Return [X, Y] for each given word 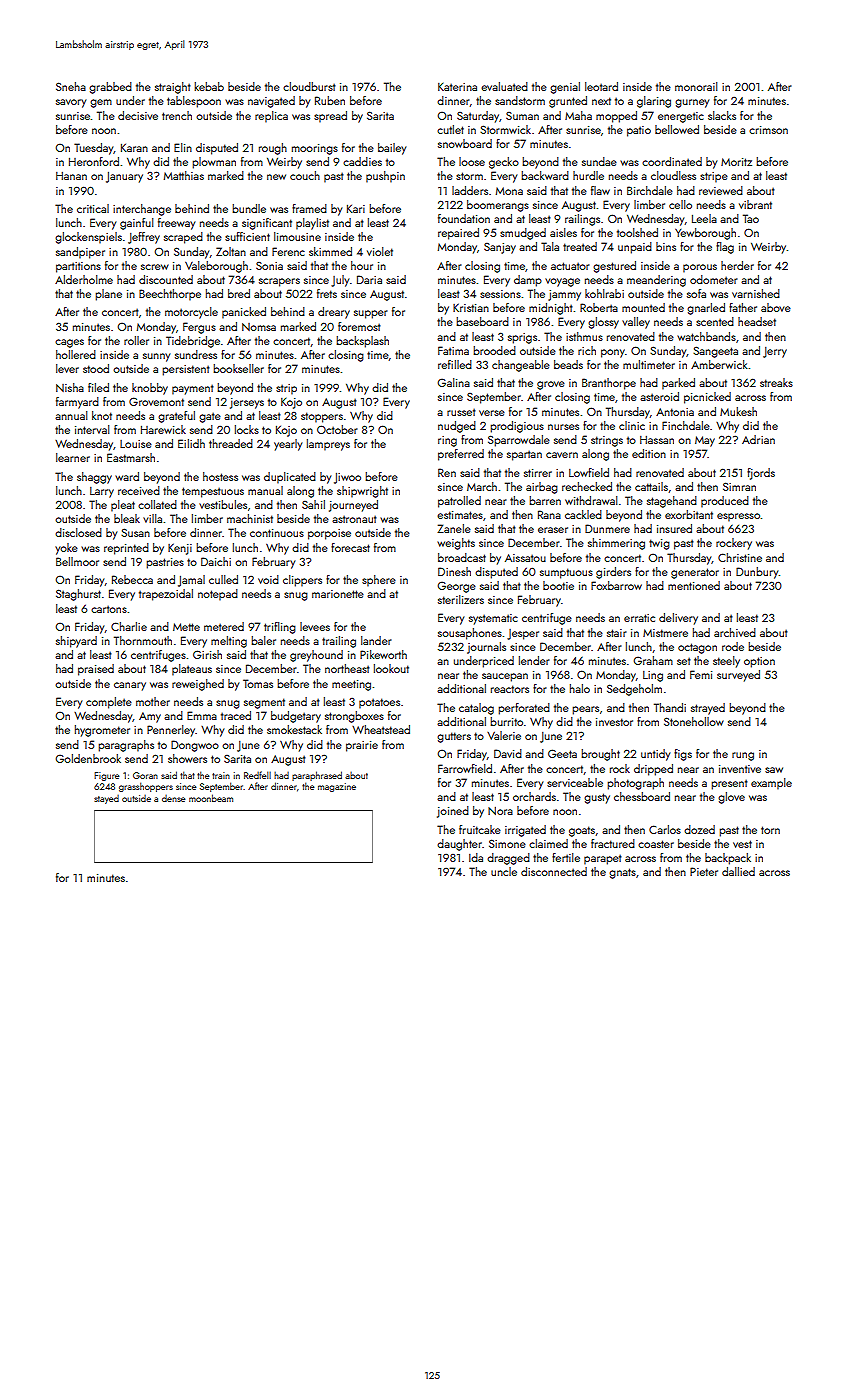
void [268, 579]
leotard [601, 86]
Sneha [71, 86]
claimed [548, 843]
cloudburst [309, 86]
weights [456, 544]
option [759, 662]
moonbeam [211, 798]
